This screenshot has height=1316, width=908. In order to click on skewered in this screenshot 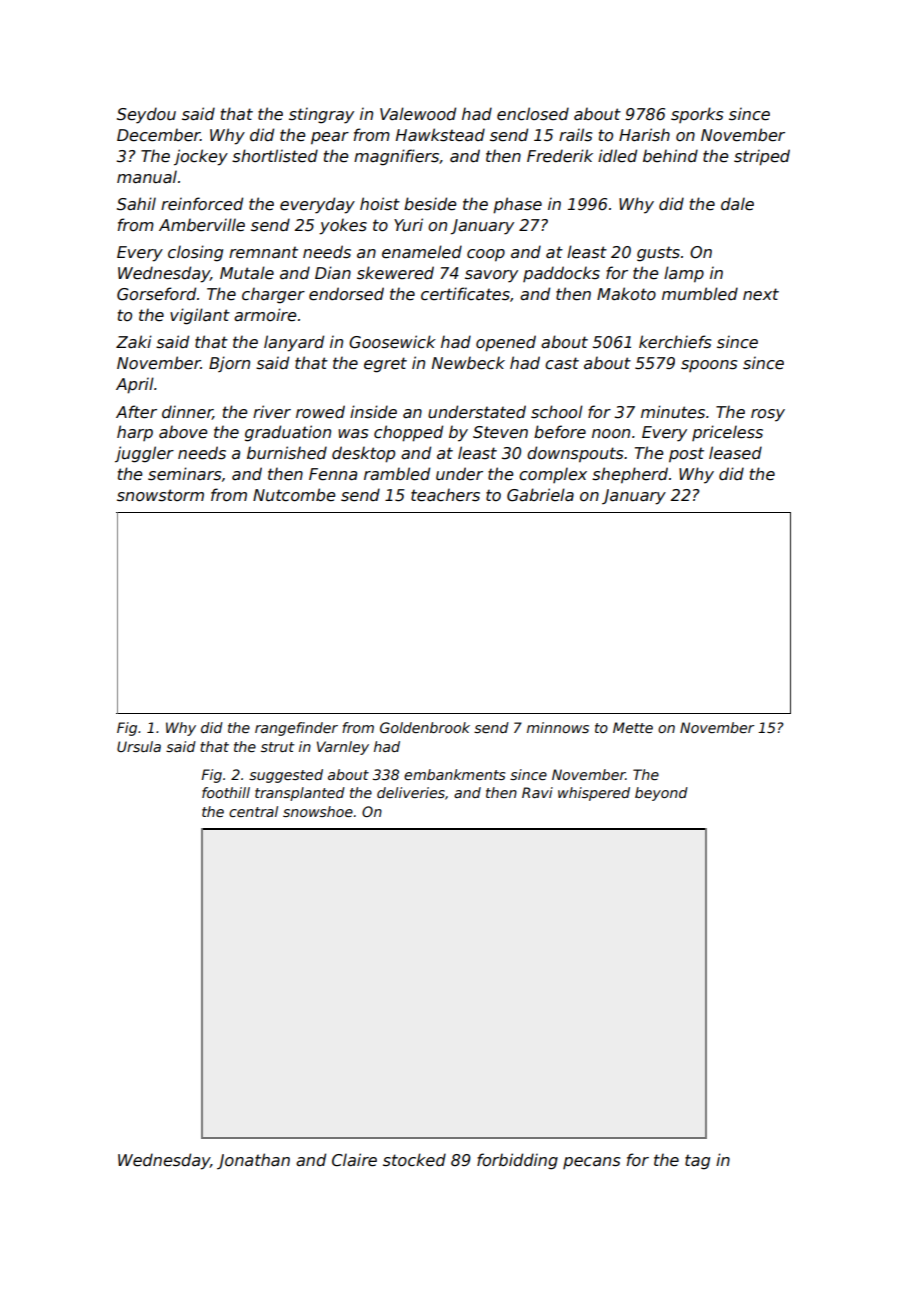, I will do `click(395, 273)`.
